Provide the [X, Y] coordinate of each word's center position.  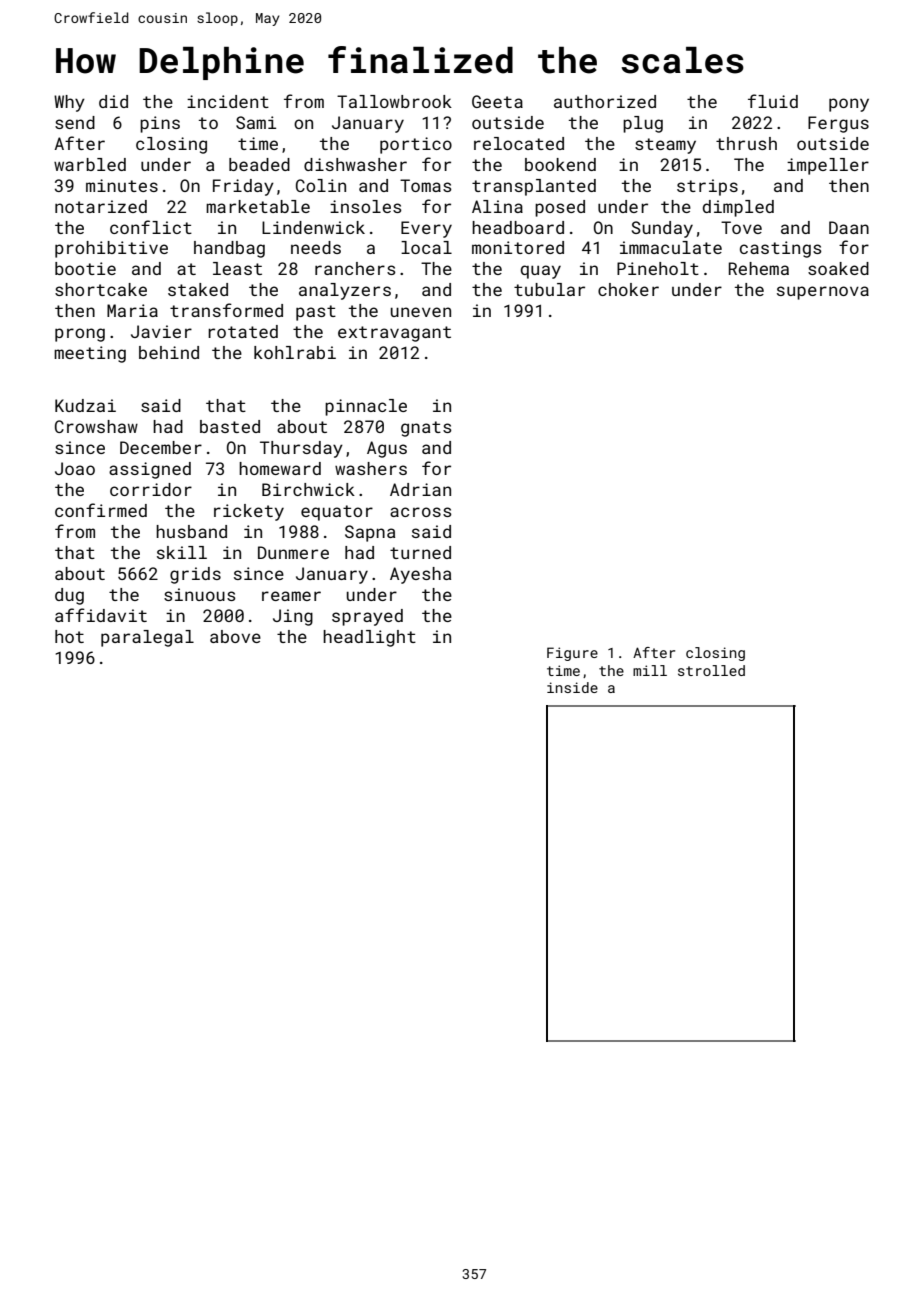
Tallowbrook [394, 101]
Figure [572, 654]
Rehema [759, 268]
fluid [773, 101]
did [113, 101]
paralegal [147, 638]
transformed [226, 310]
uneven [421, 312]
